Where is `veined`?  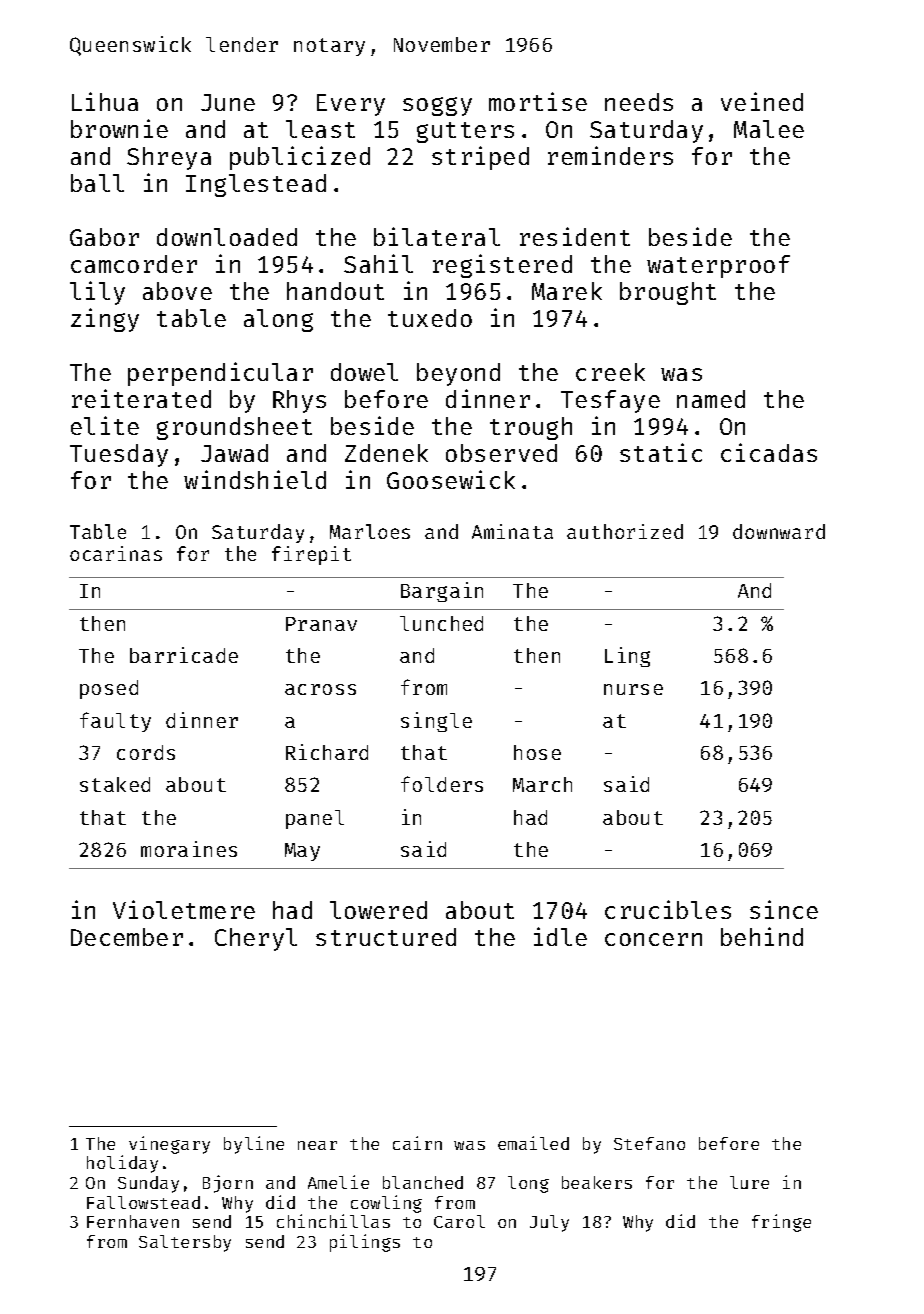 veined is located at coordinates (762, 101).
